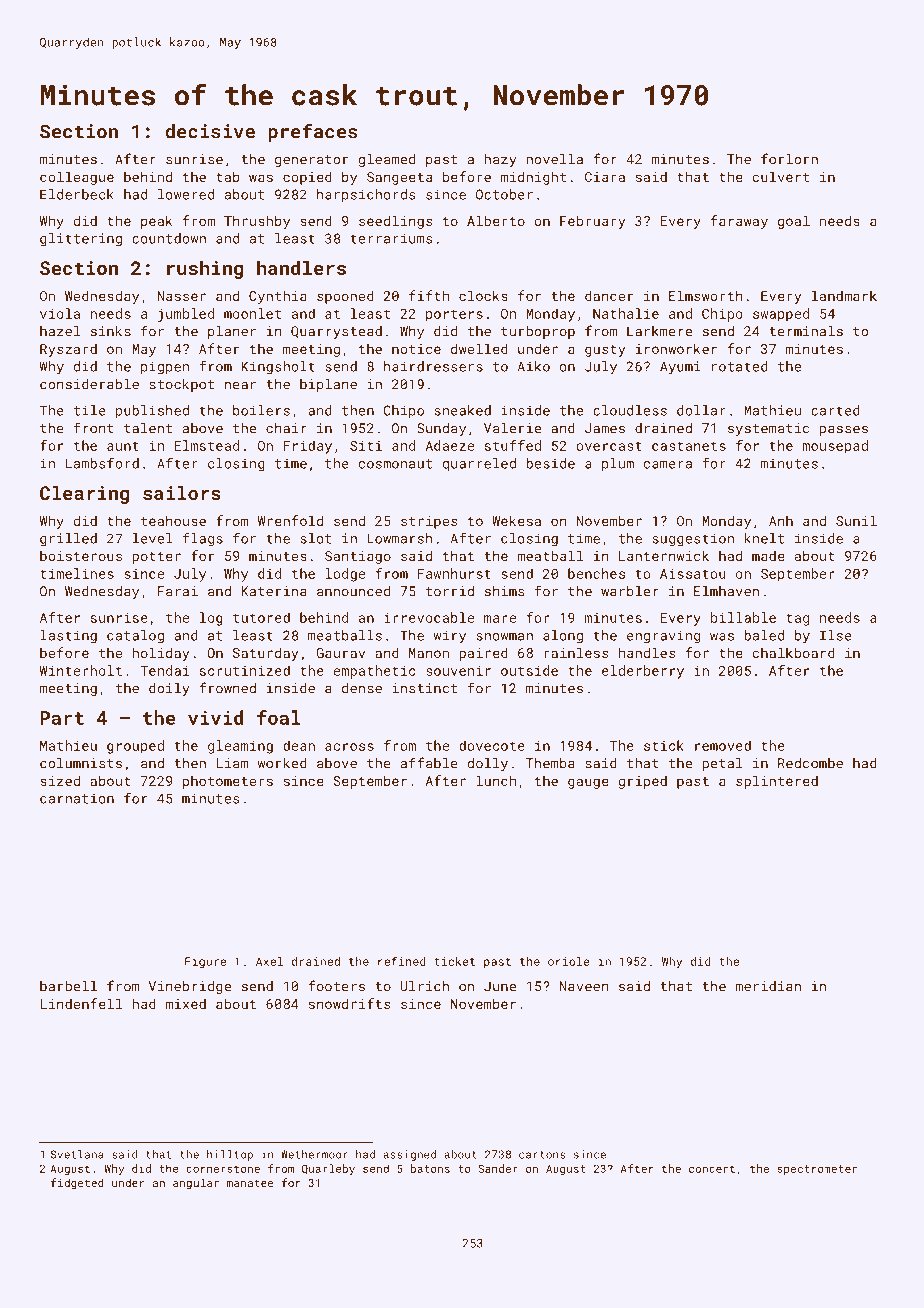  What do you see at coordinates (77, 1154) in the screenshot?
I see `Svetlana` at bounding box center [77, 1154].
